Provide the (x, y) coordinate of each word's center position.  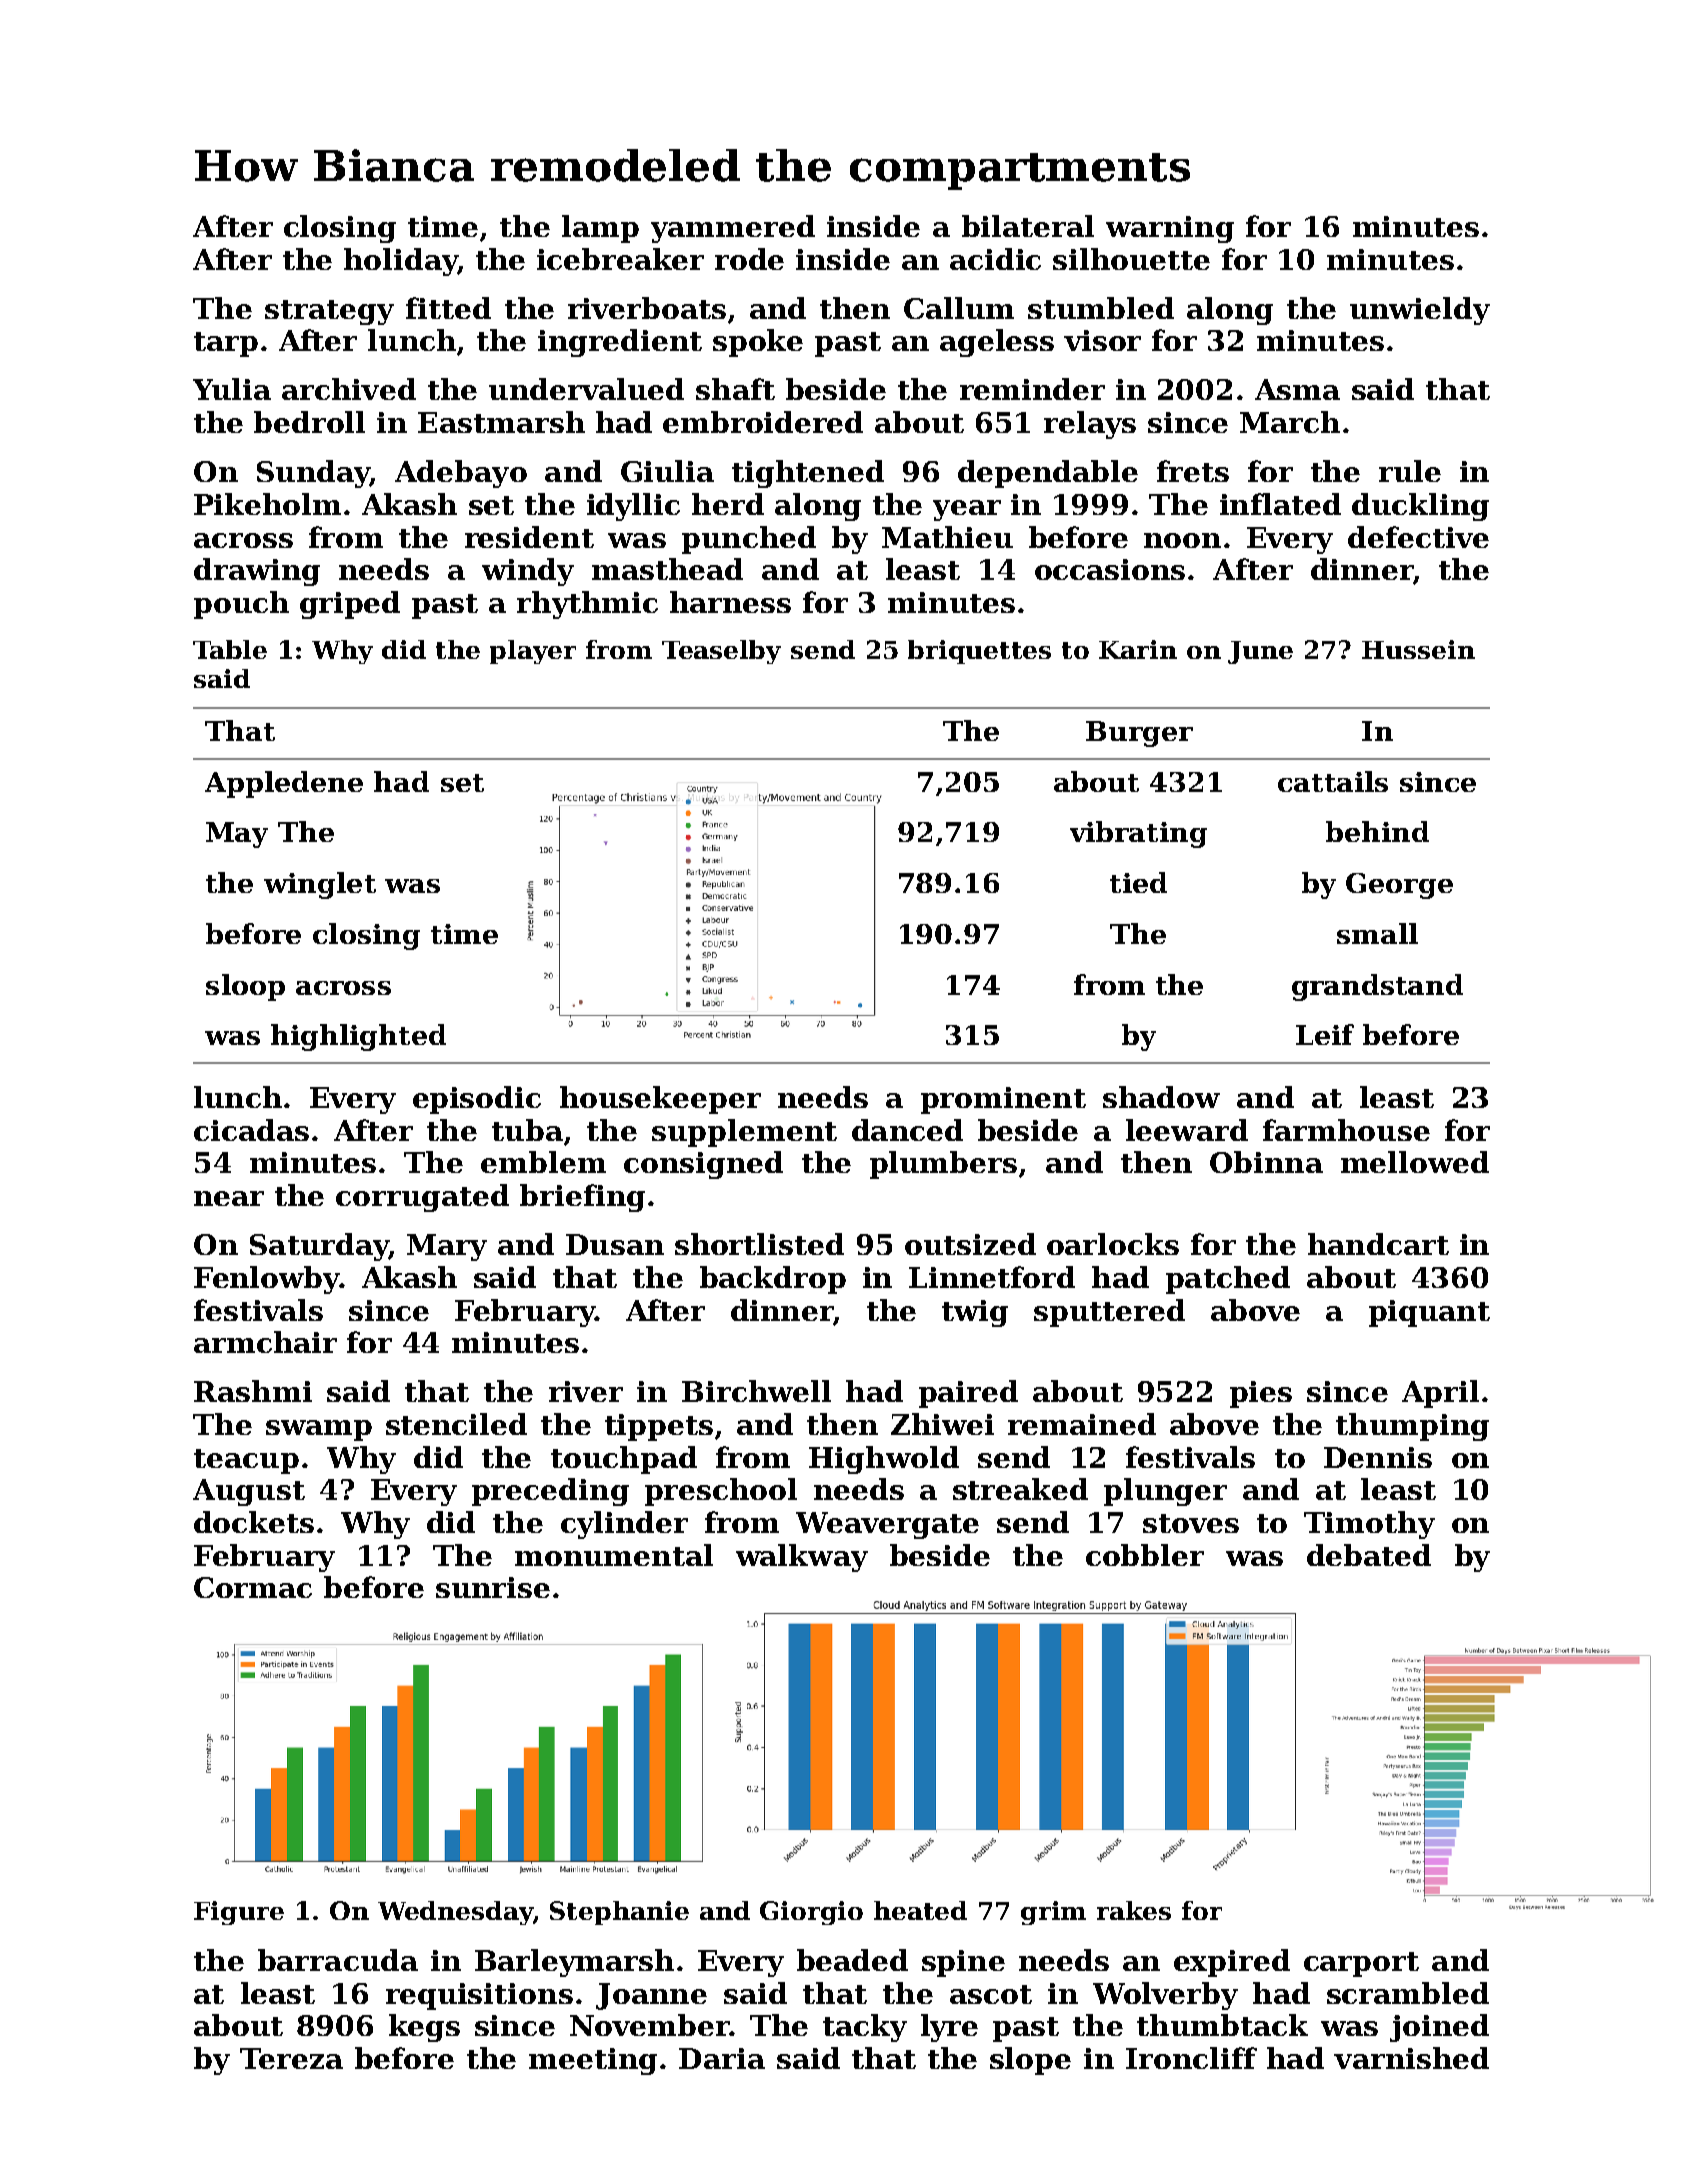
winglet (320, 885)
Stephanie (619, 1913)
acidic (995, 259)
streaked (1020, 1489)
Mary (447, 1247)
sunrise (493, 1587)
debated (1369, 1555)
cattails (1333, 781)
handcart (1378, 1244)
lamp (600, 229)
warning (1170, 229)
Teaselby (721, 652)
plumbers (943, 1165)
